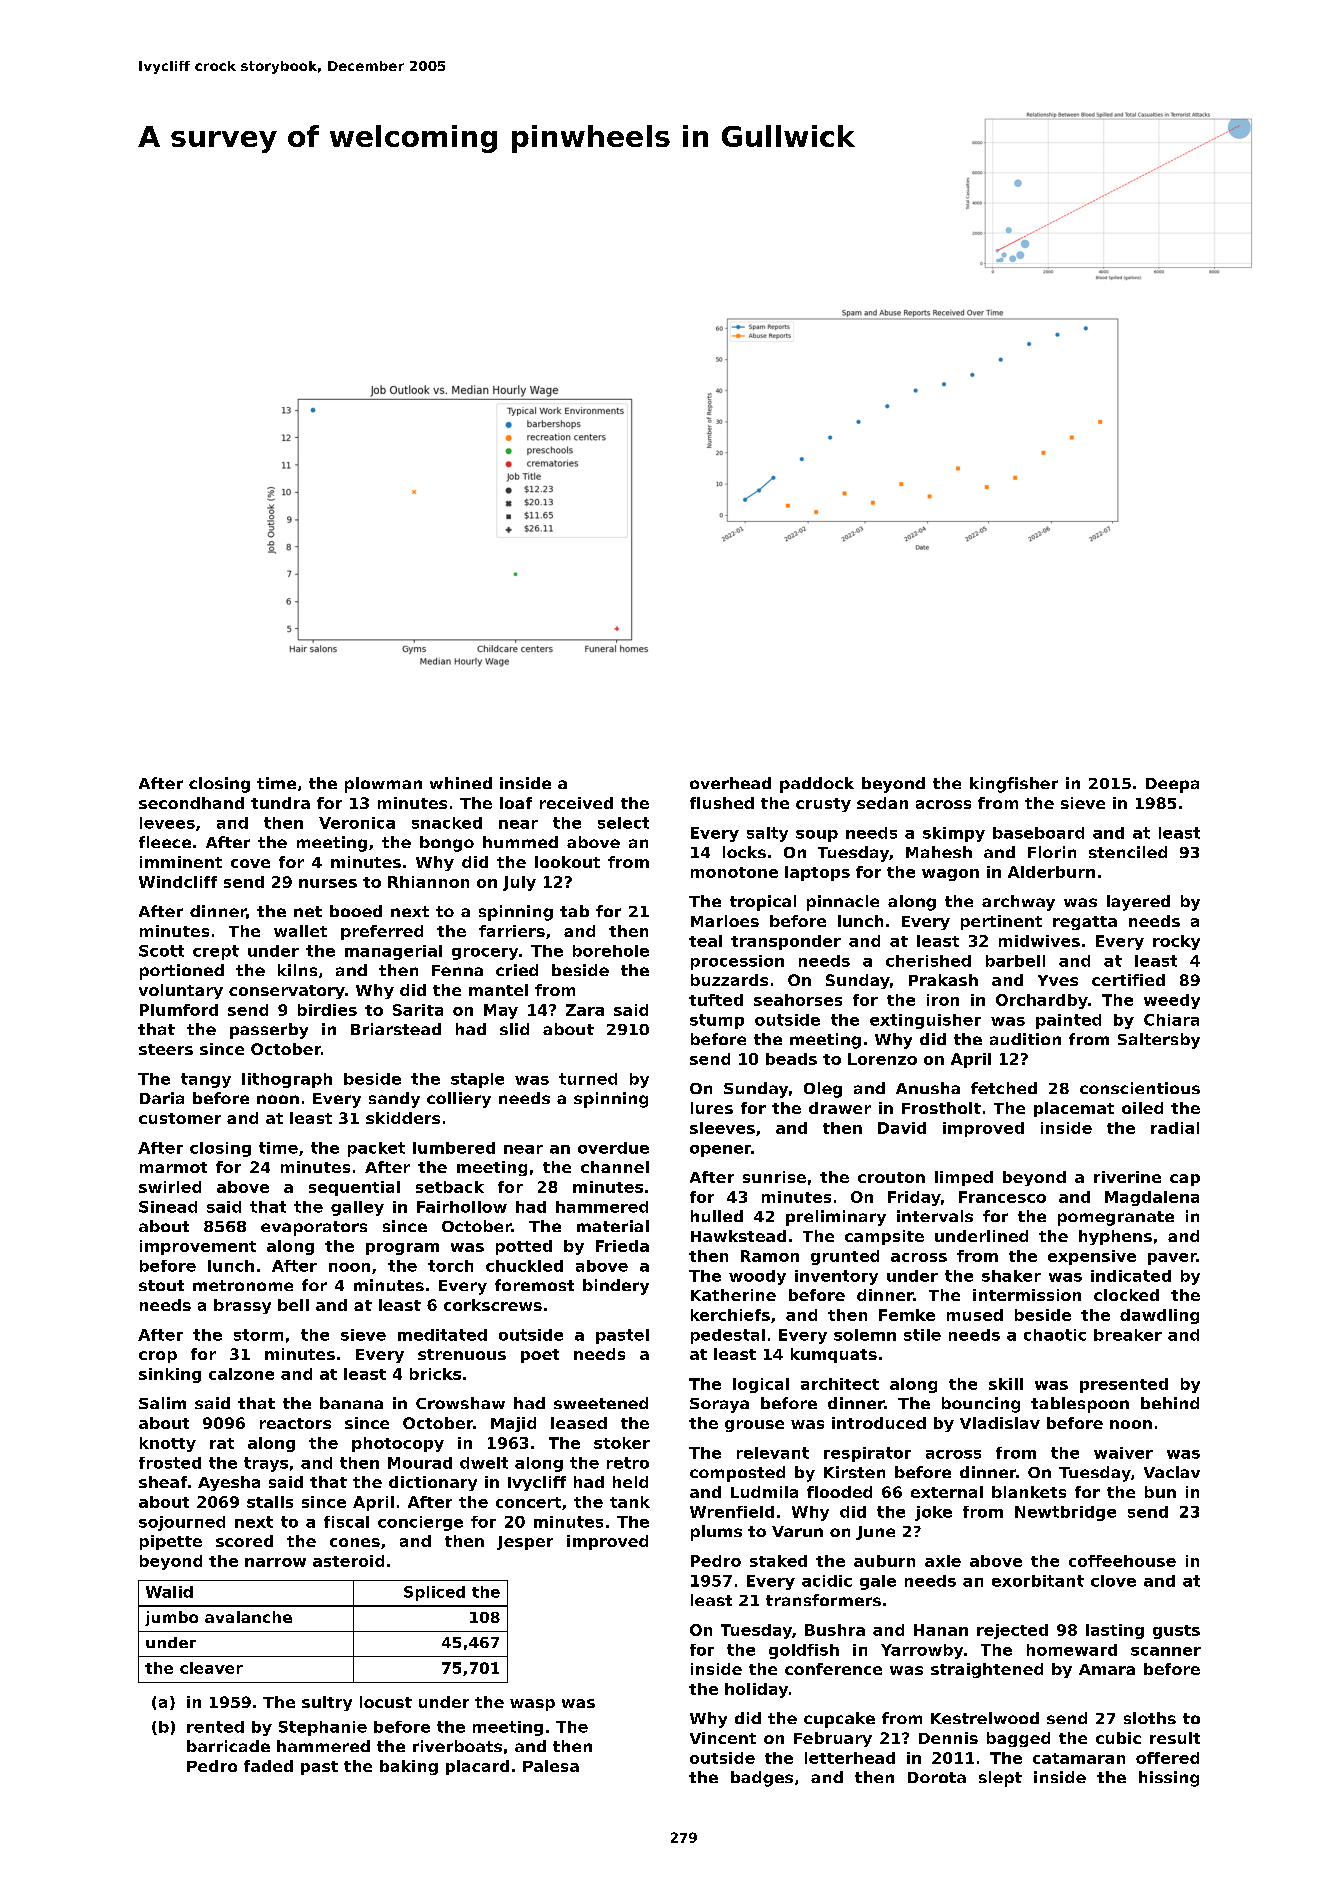 This screenshot has width=1339, height=1894. I want to click on Spliced, so click(434, 1593).
